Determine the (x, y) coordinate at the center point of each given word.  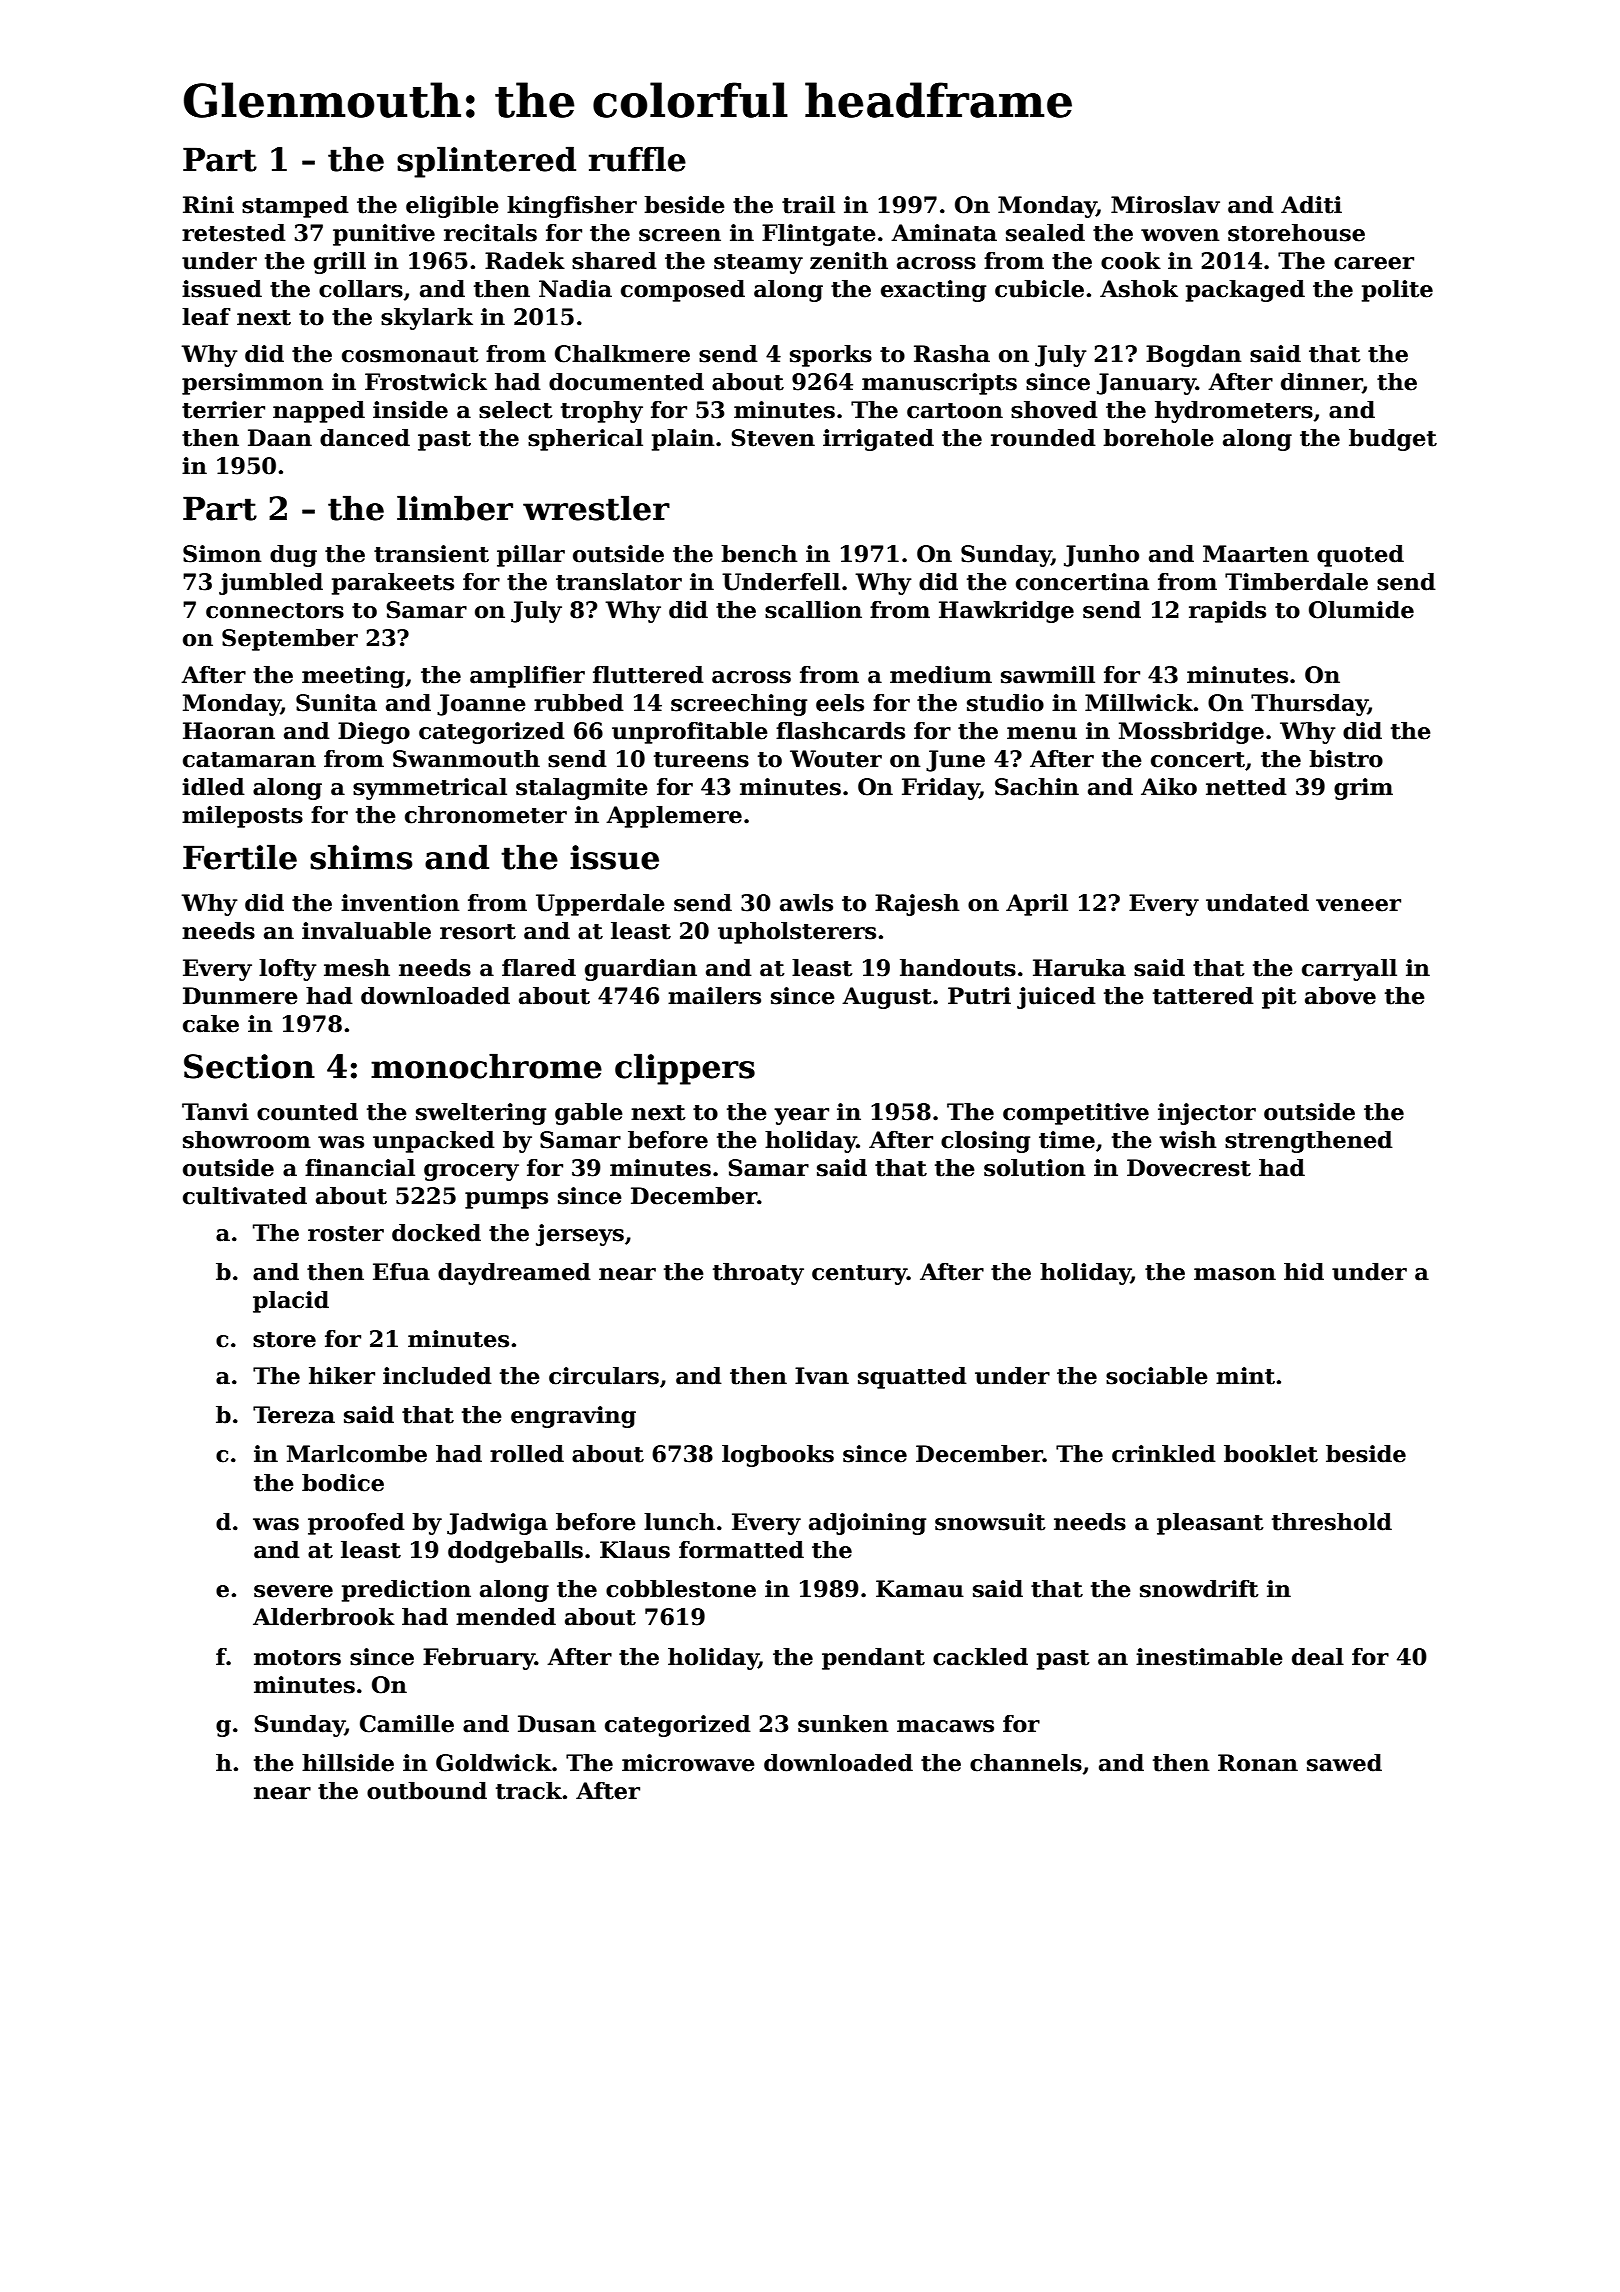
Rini (208, 204)
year (801, 1116)
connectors (275, 611)
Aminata (944, 233)
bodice (343, 1483)
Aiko (1169, 787)
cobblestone (681, 1589)
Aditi (1311, 205)
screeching (739, 705)
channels (1026, 1763)
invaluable (366, 931)
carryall (1349, 970)
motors (297, 1658)
